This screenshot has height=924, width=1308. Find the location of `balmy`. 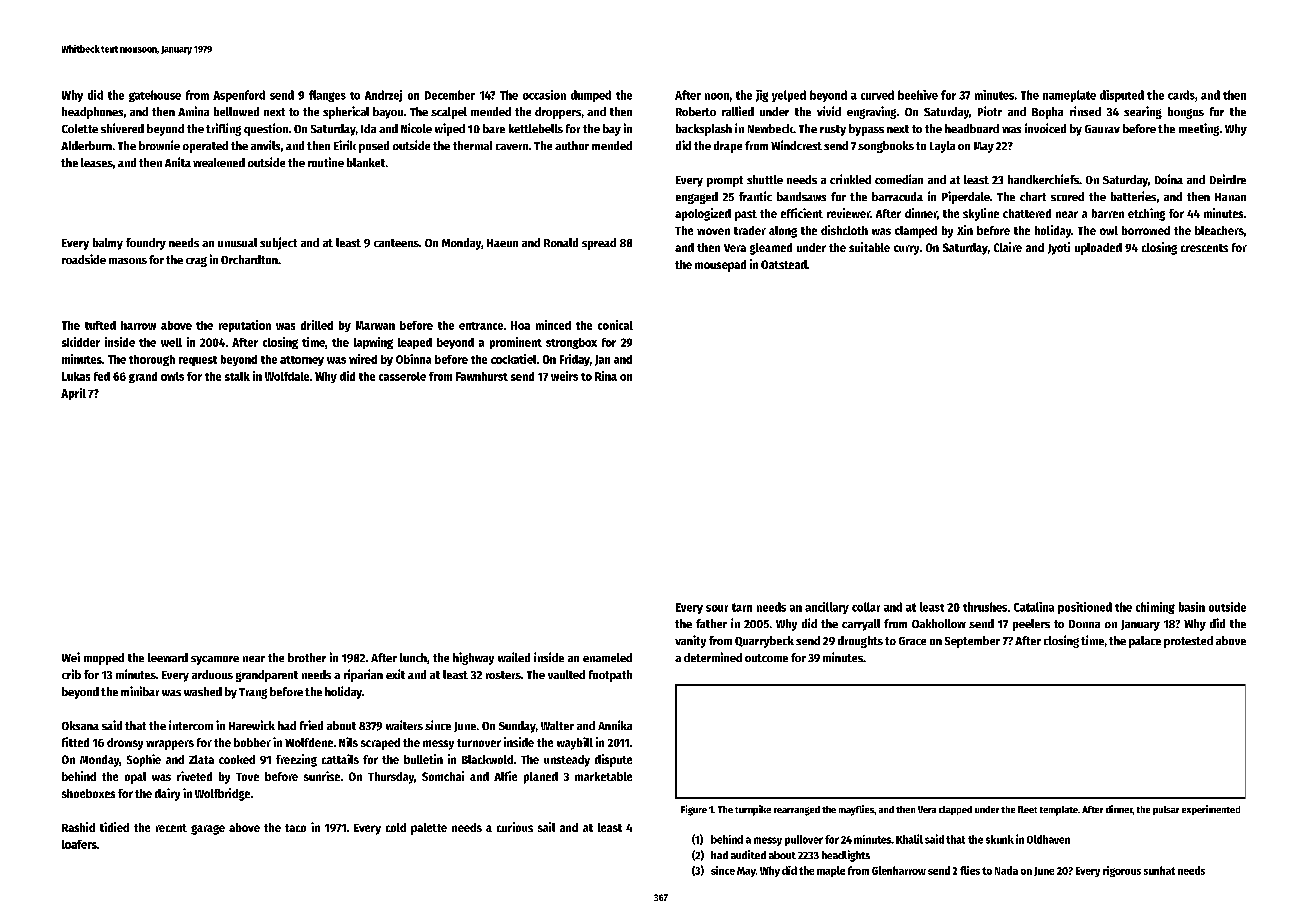

balmy is located at coordinates (108, 244).
